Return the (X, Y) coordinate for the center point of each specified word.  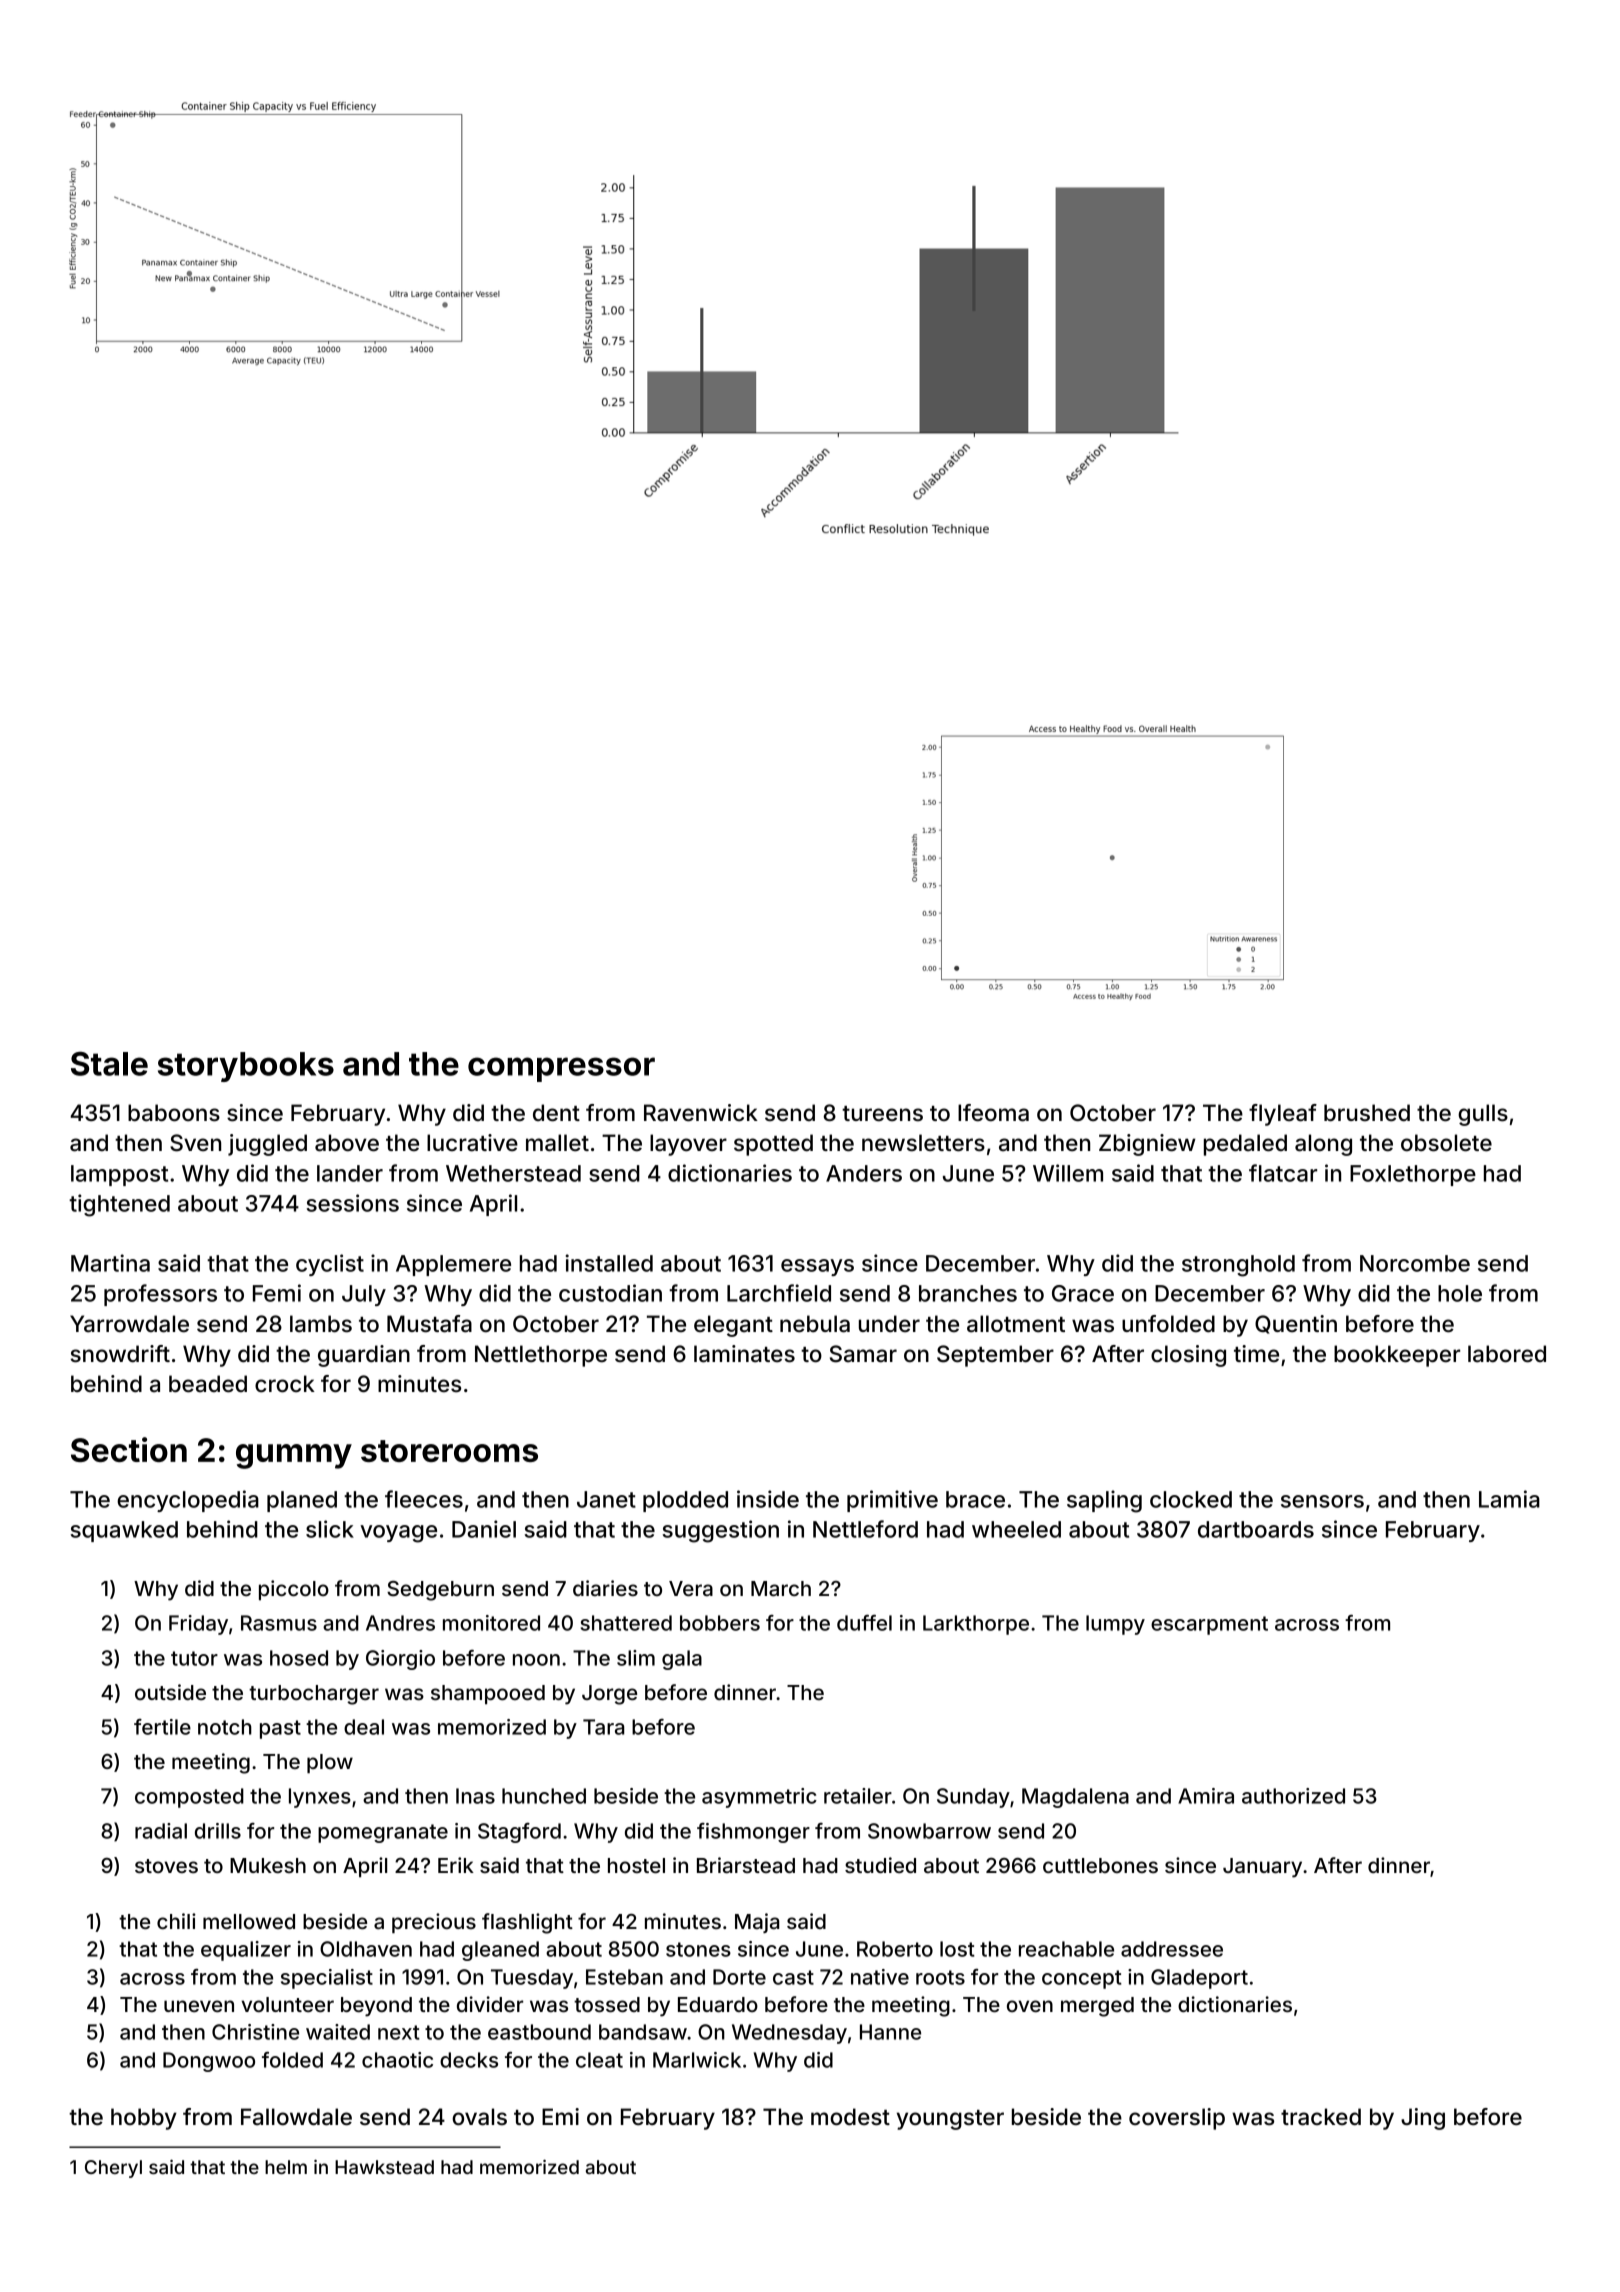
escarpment (1209, 1625)
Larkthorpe (976, 1625)
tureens (882, 1114)
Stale (109, 1063)
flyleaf (1283, 1115)
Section (129, 1449)
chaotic (397, 2060)
